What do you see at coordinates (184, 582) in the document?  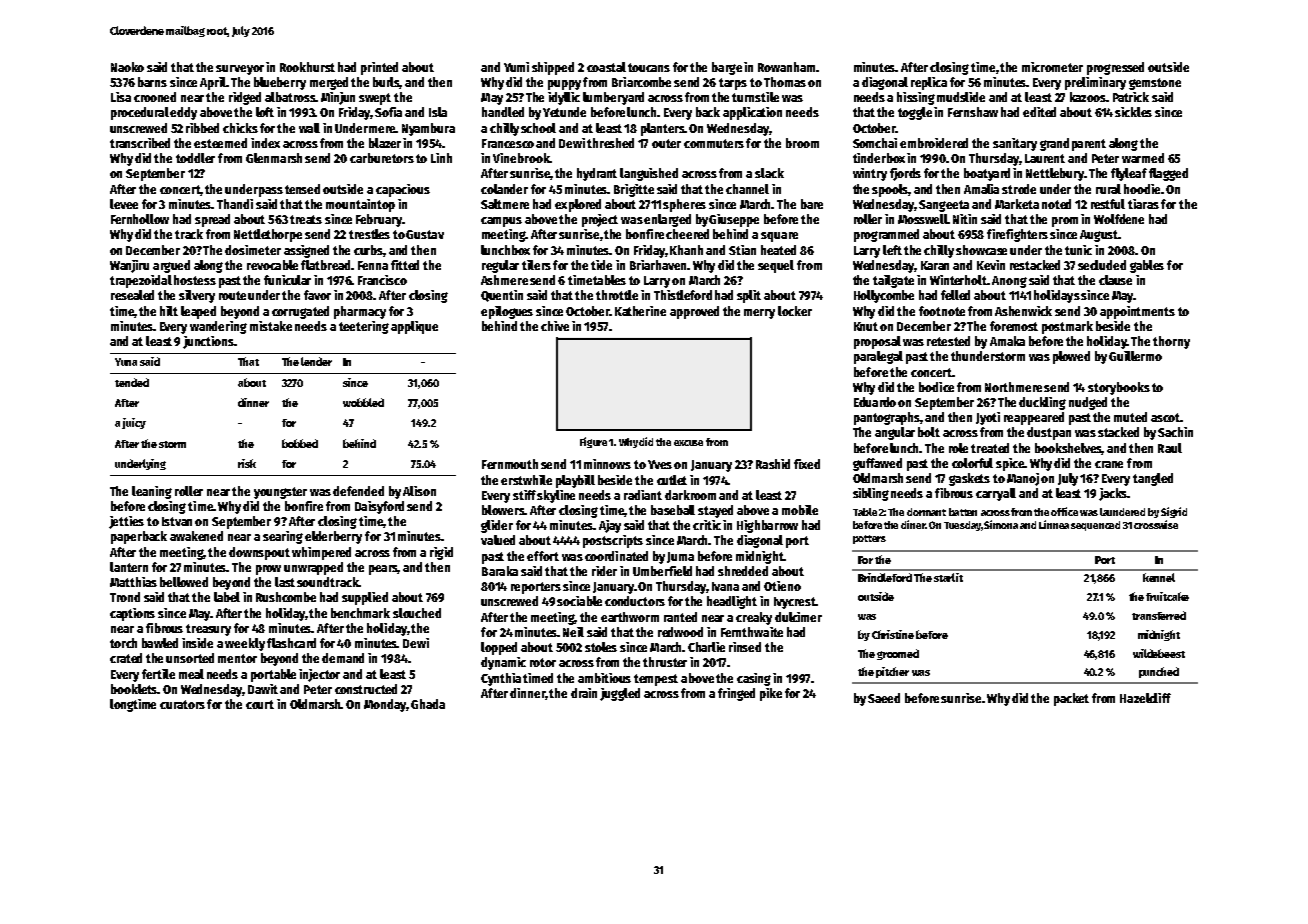 I see `bellowed` at bounding box center [184, 582].
